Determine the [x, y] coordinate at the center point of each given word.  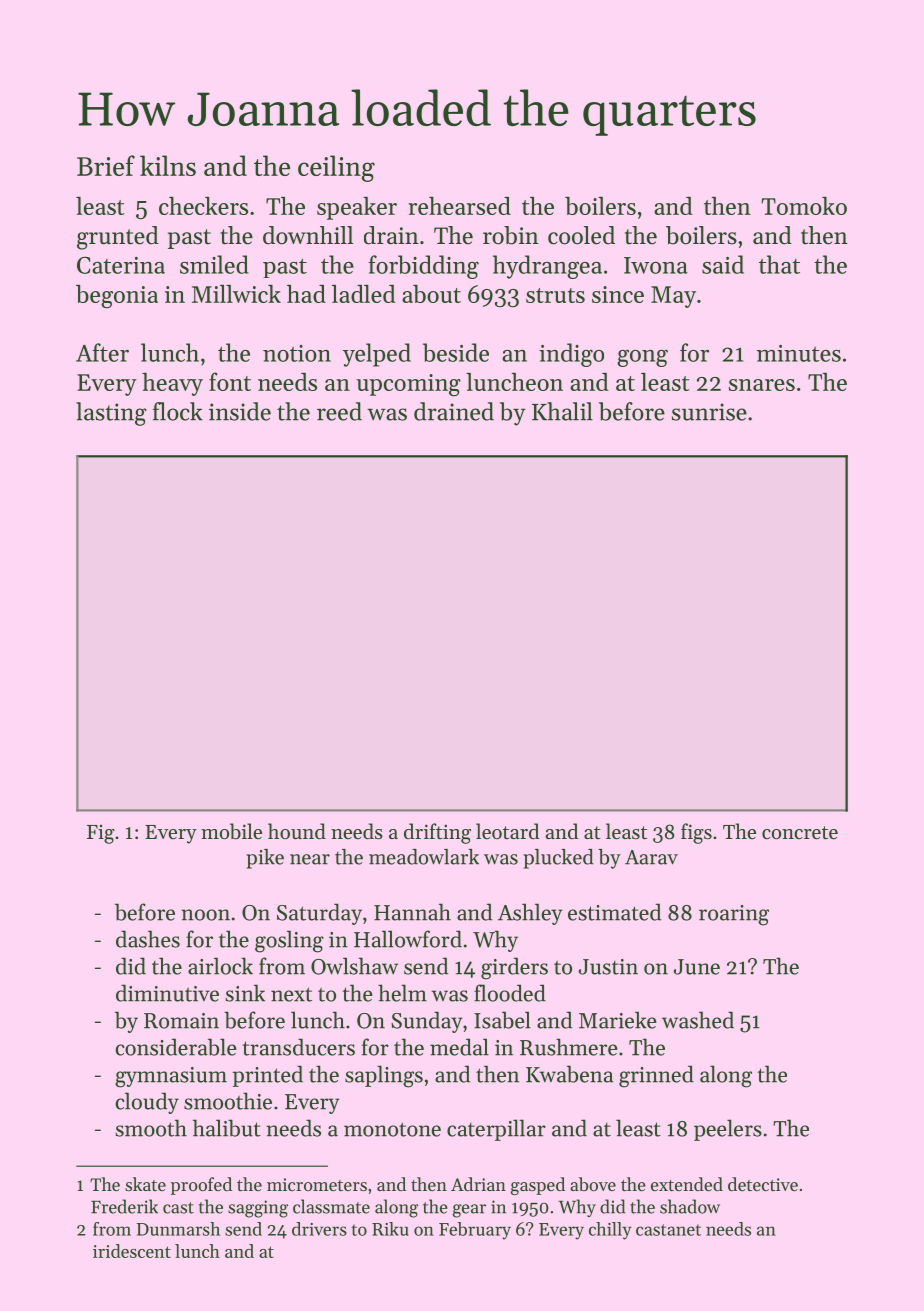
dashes [148, 939]
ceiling [336, 168]
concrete [800, 833]
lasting [111, 414]
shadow [690, 1206]
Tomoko [804, 205]
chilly [610, 1231]
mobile [231, 831]
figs [696, 833]
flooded [510, 993]
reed [339, 411]
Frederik [124, 1206]
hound [297, 831]
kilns [168, 165]
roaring [734, 915]
